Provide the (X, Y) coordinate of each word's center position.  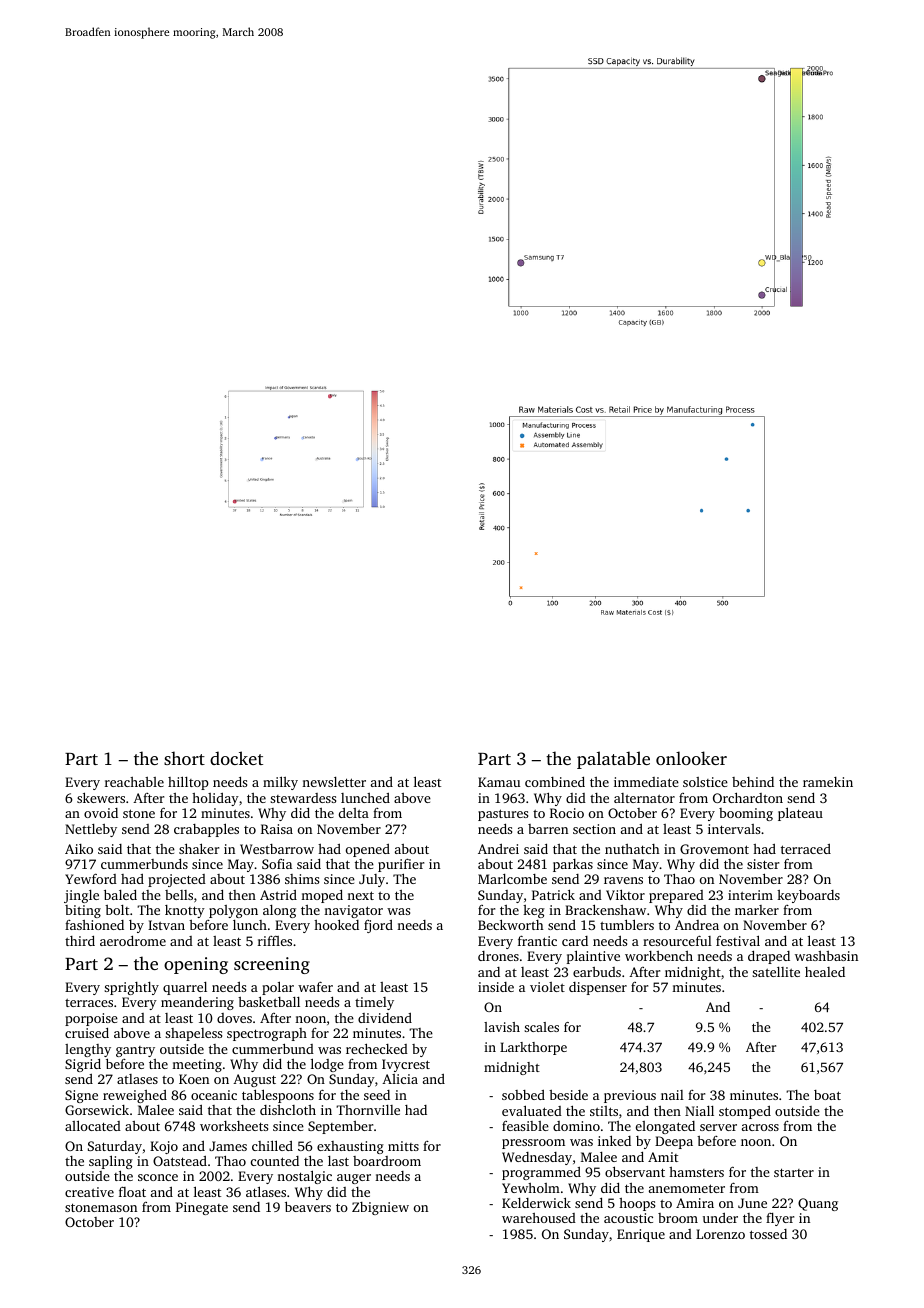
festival (738, 940)
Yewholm (531, 1188)
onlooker (691, 758)
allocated (93, 1125)
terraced (806, 849)
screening (272, 965)
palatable (613, 760)
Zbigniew (380, 1208)
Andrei (498, 849)
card (575, 941)
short (184, 758)
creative (89, 1192)
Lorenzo (720, 1234)
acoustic (628, 1218)
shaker (199, 848)
